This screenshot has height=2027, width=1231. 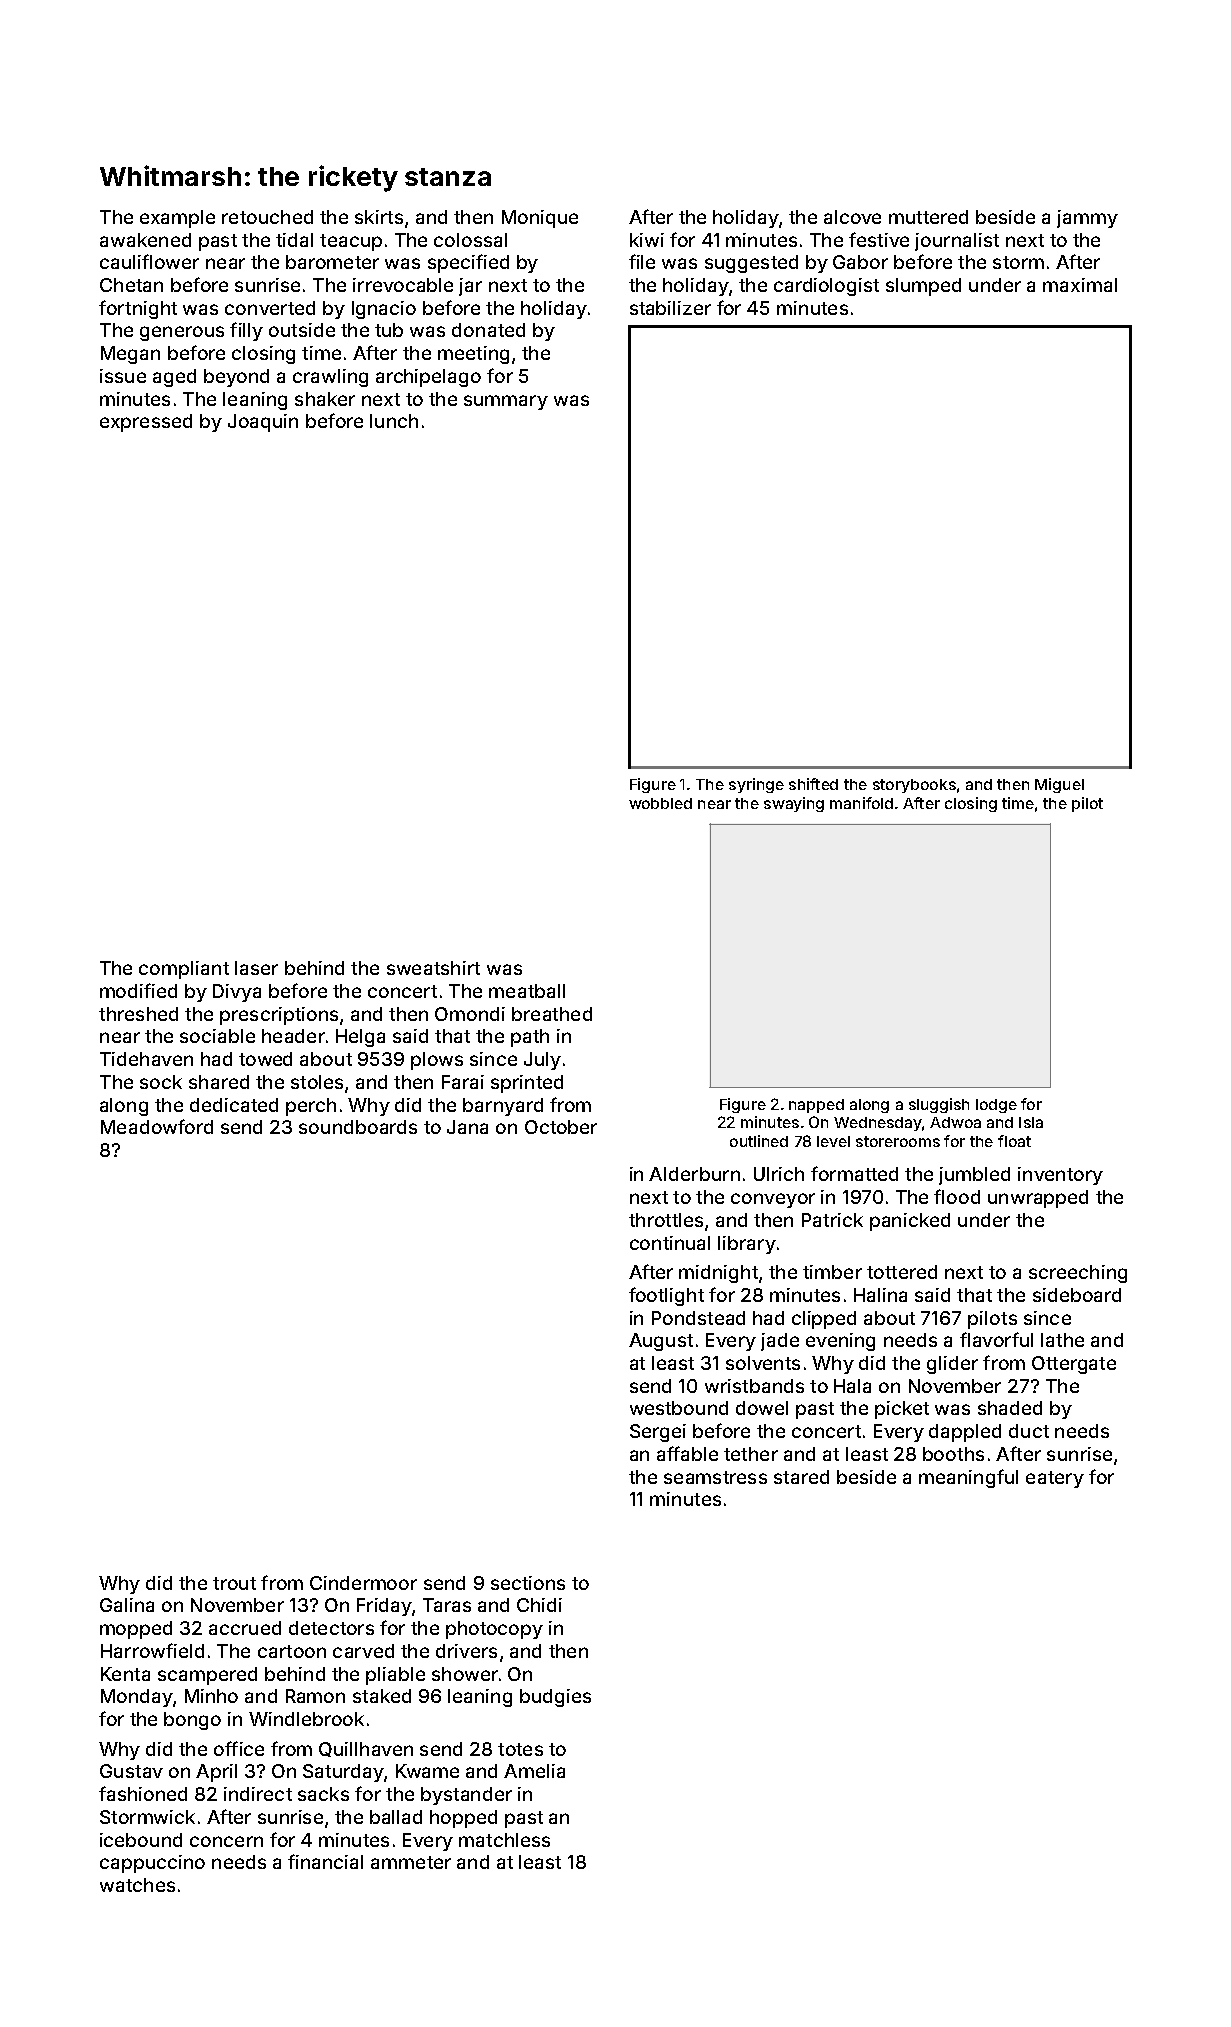 What do you see at coordinates (660, 803) in the screenshot?
I see `wobbled` at bounding box center [660, 803].
